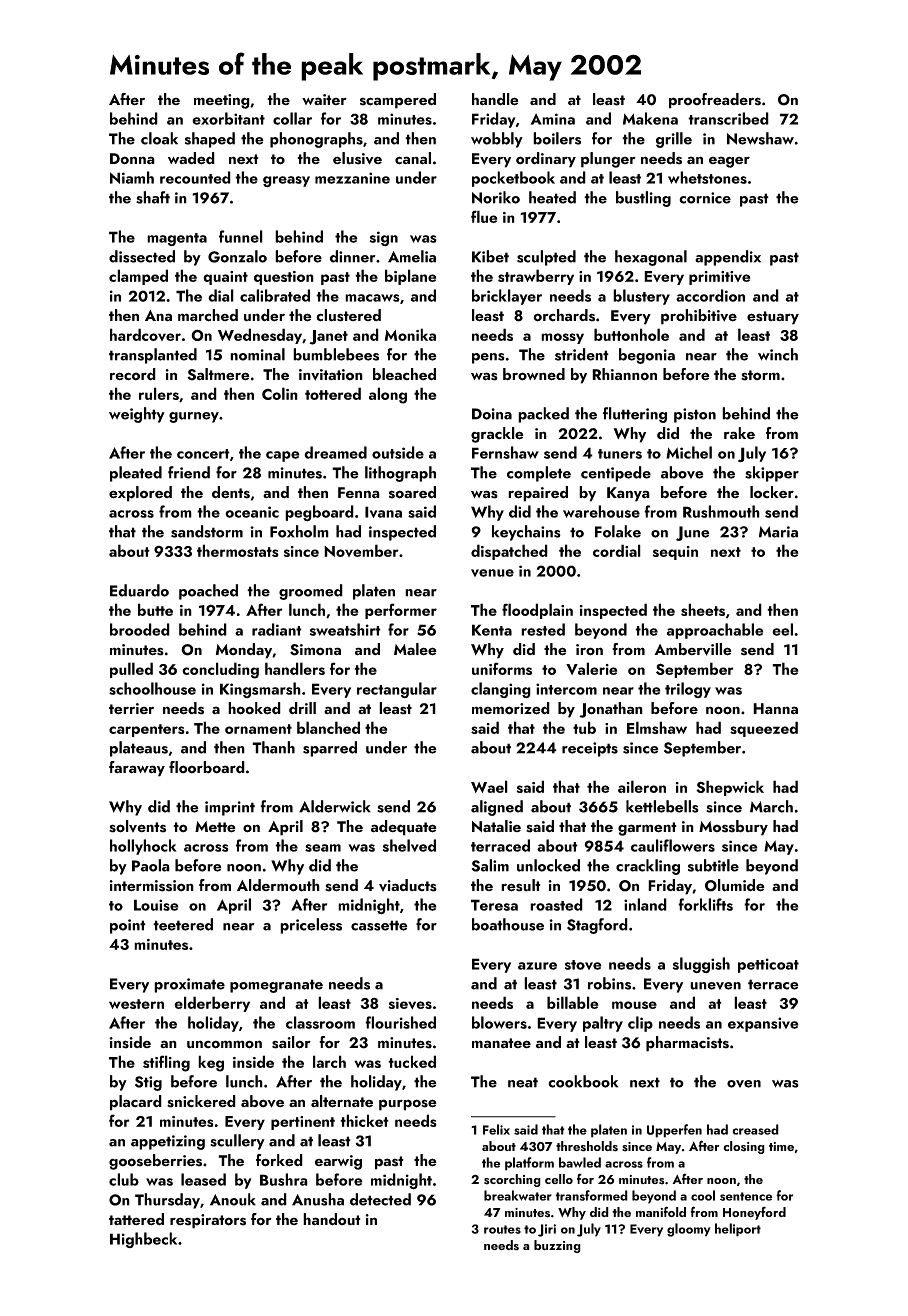  Describe the element at coordinates (415, 649) in the page. I see `Malee` at that location.
